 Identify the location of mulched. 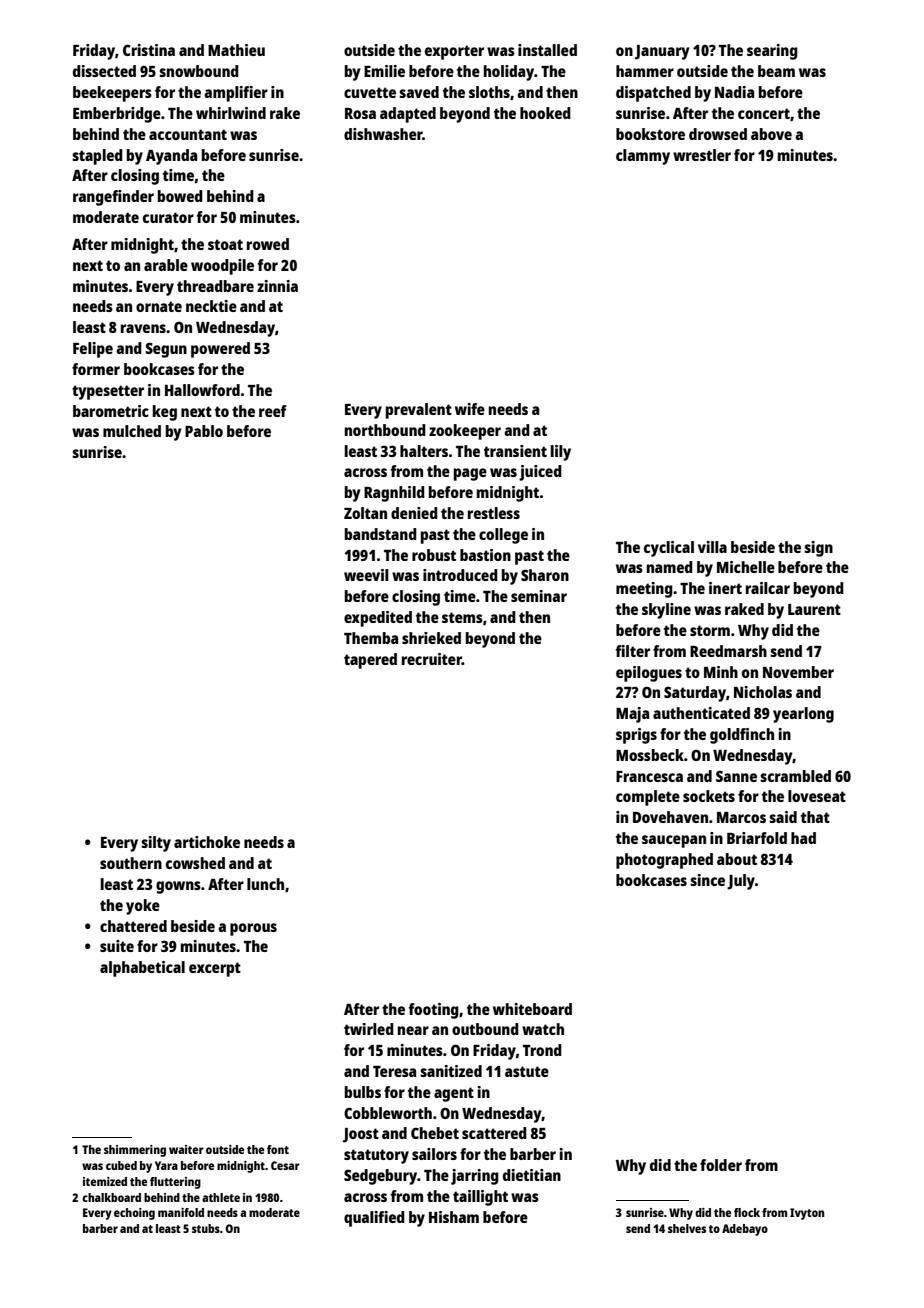
(132, 431).
